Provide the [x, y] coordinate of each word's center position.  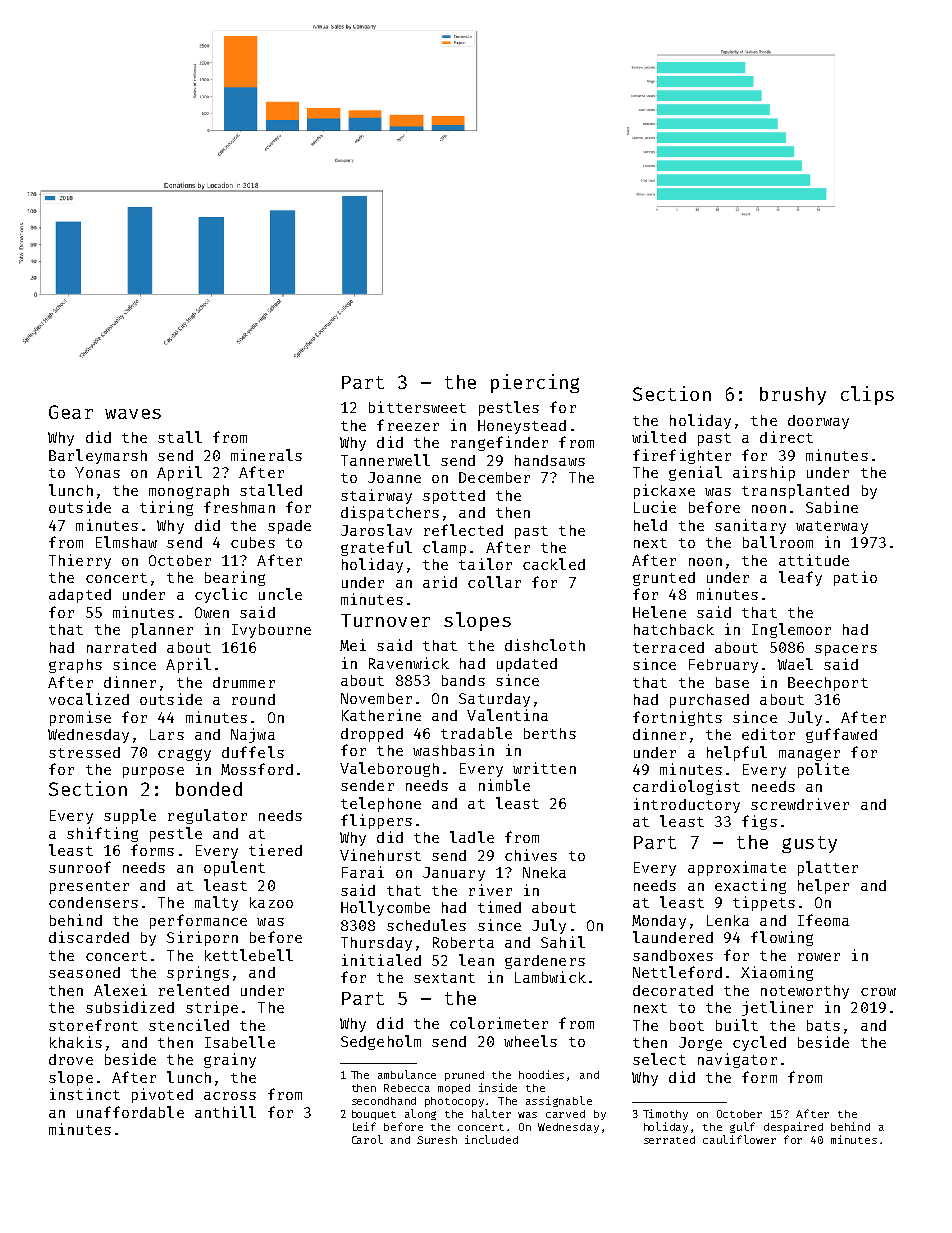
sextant [444, 978]
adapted [80, 596]
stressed [84, 752]
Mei [353, 645]
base [732, 682]
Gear [71, 412]
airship [764, 473]
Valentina [507, 715]
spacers [846, 650]
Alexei [120, 990]
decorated [673, 990]
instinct [85, 1094]
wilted [659, 437]
